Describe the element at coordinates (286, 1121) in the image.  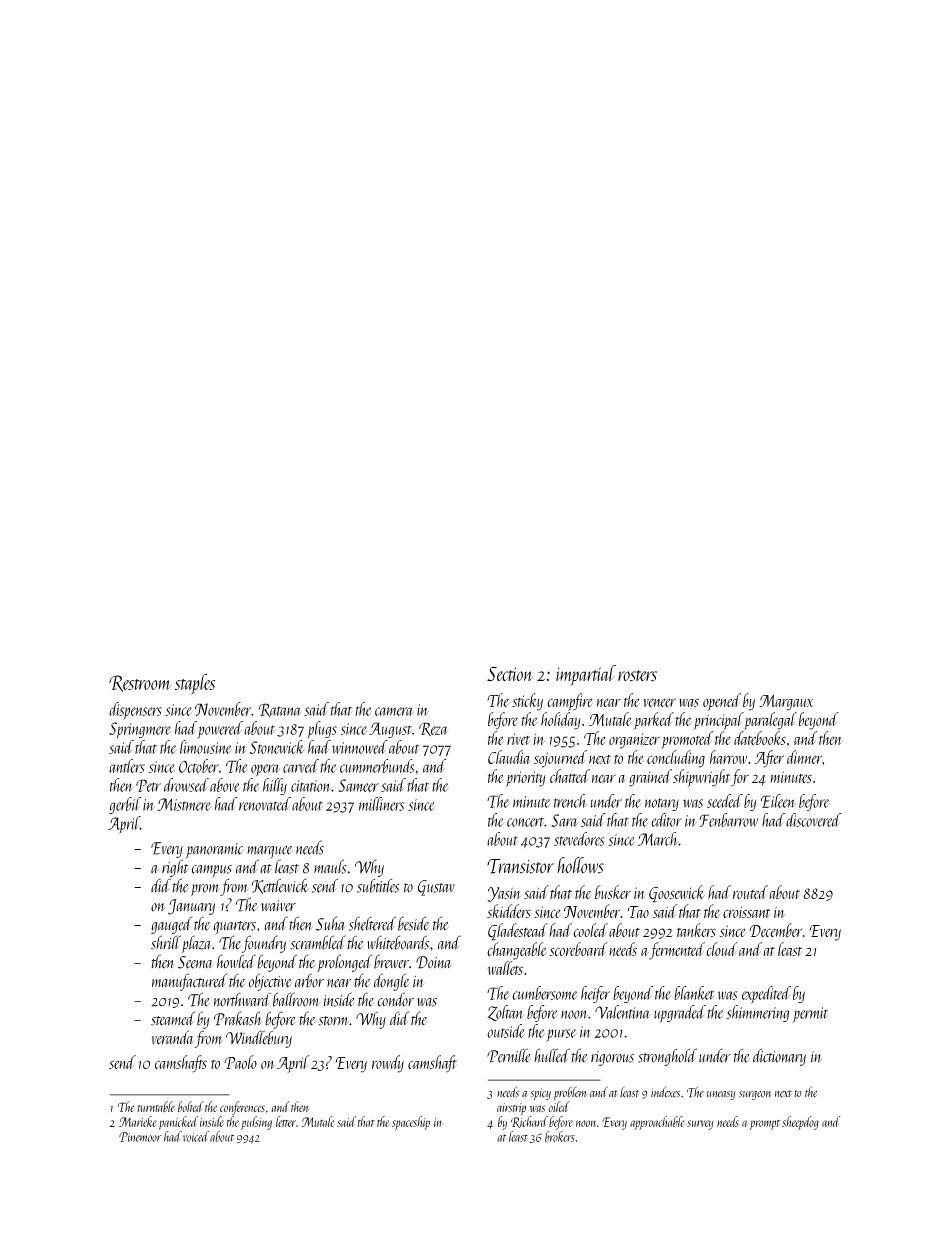
I see `letter` at that location.
